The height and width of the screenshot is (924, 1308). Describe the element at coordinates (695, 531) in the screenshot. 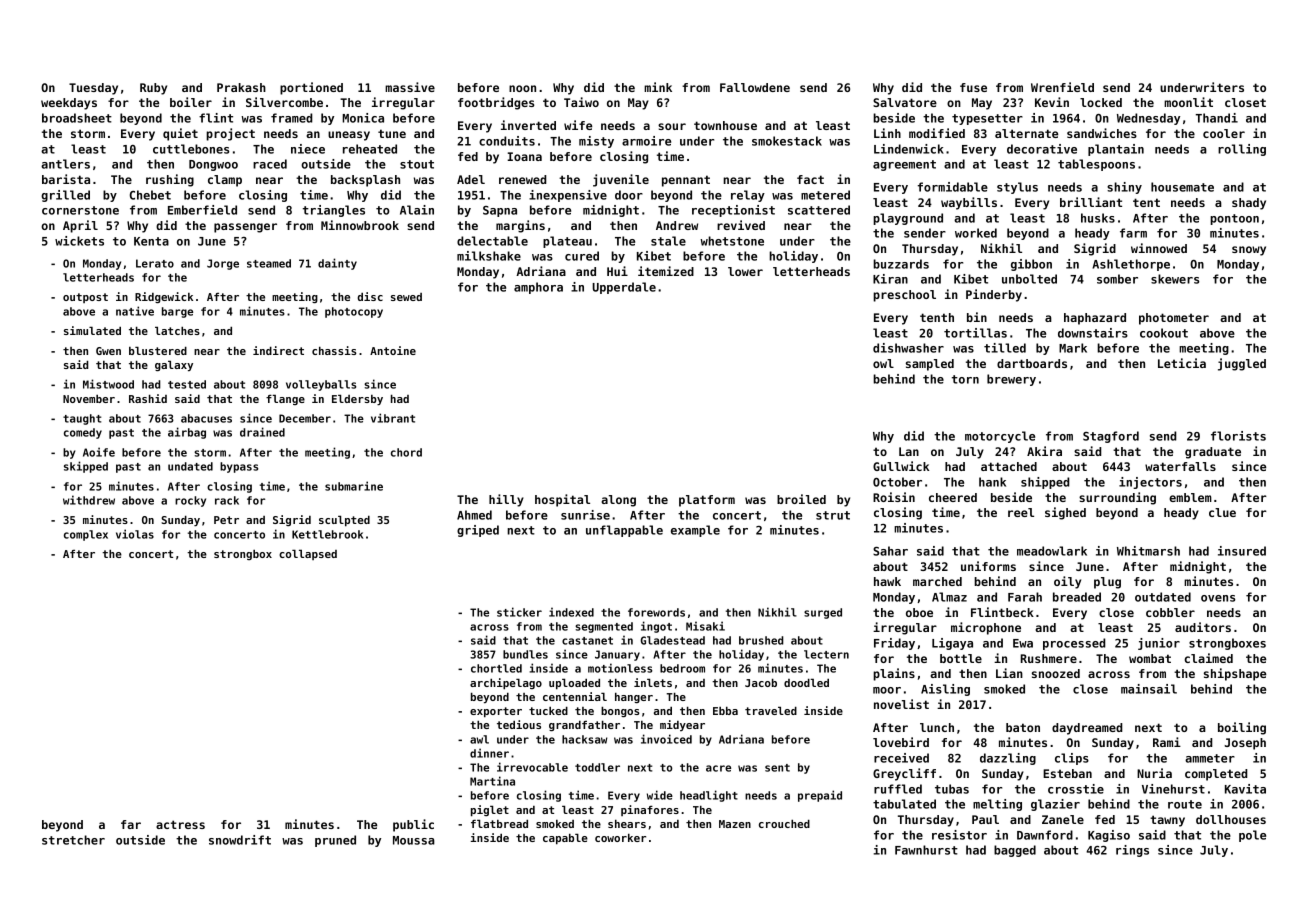

I see `example` at that location.
